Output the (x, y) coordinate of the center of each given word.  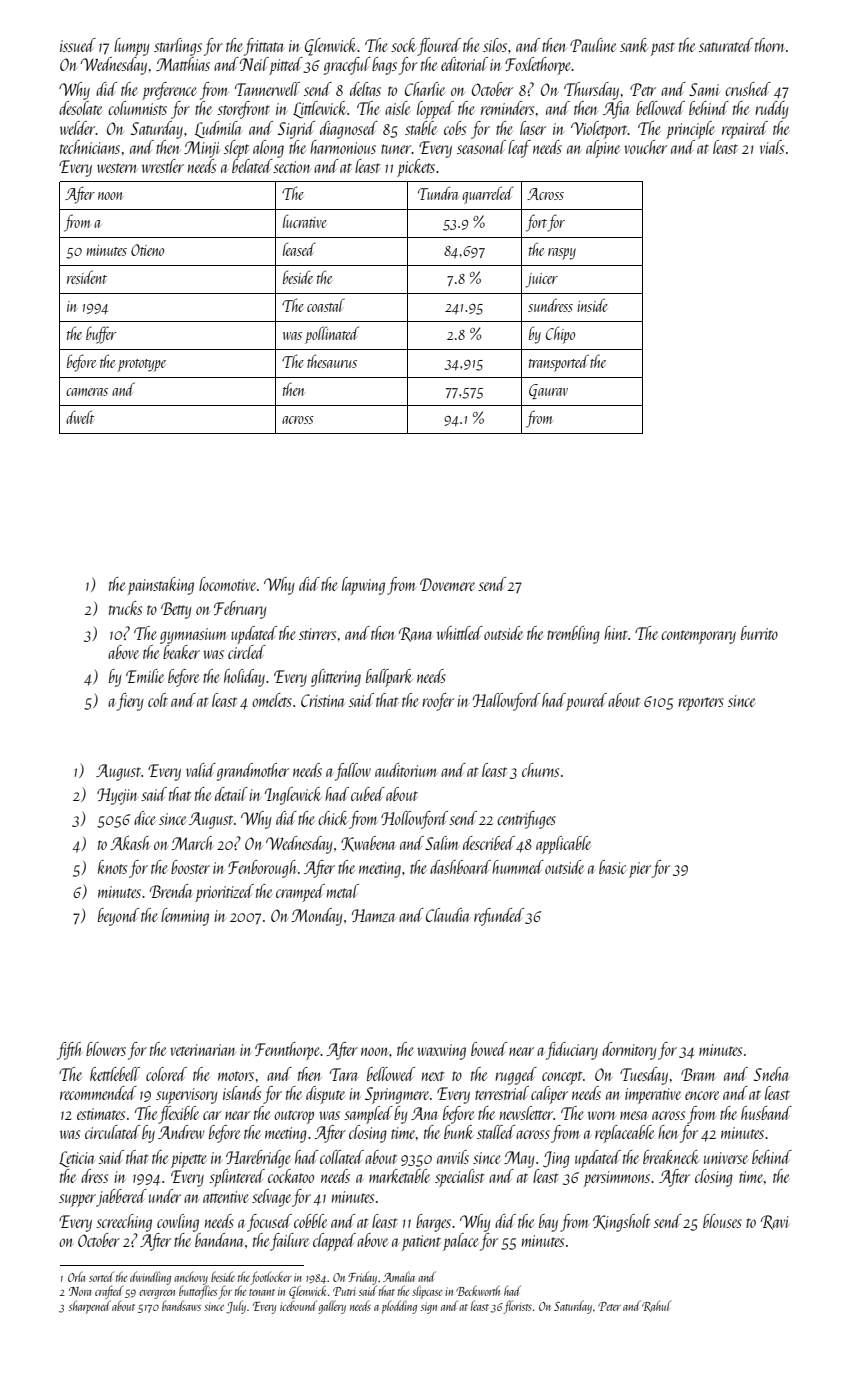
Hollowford (414, 820)
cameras (87, 392)
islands (242, 1093)
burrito (759, 633)
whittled (460, 633)
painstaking (161, 586)
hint (616, 633)
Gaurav (548, 391)
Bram (698, 1074)
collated (342, 1157)
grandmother (253, 772)
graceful (347, 66)
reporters (701, 704)
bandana (219, 1240)
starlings (178, 47)
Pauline (593, 45)
